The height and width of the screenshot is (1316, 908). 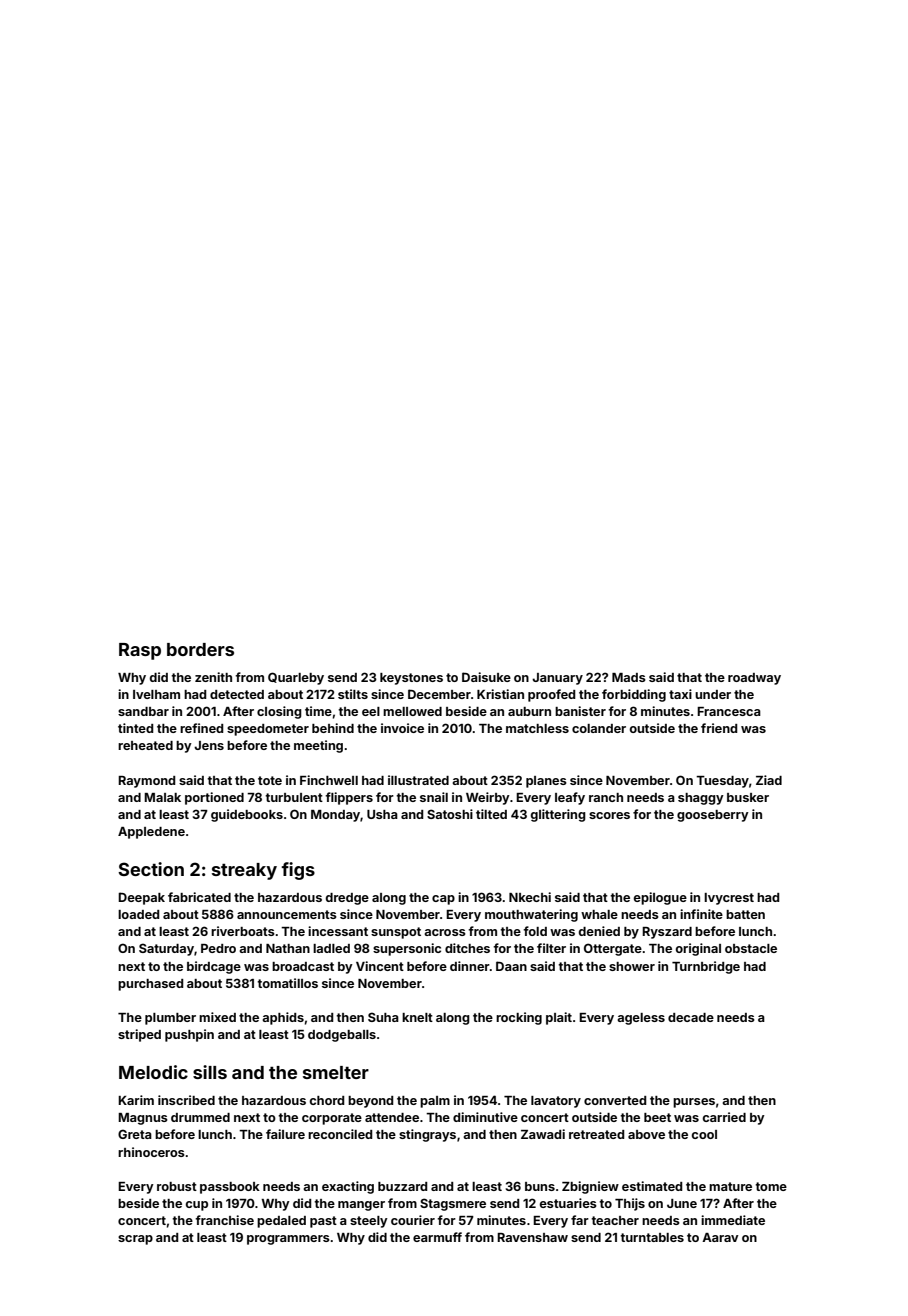 I want to click on Rasp, so click(x=140, y=651).
